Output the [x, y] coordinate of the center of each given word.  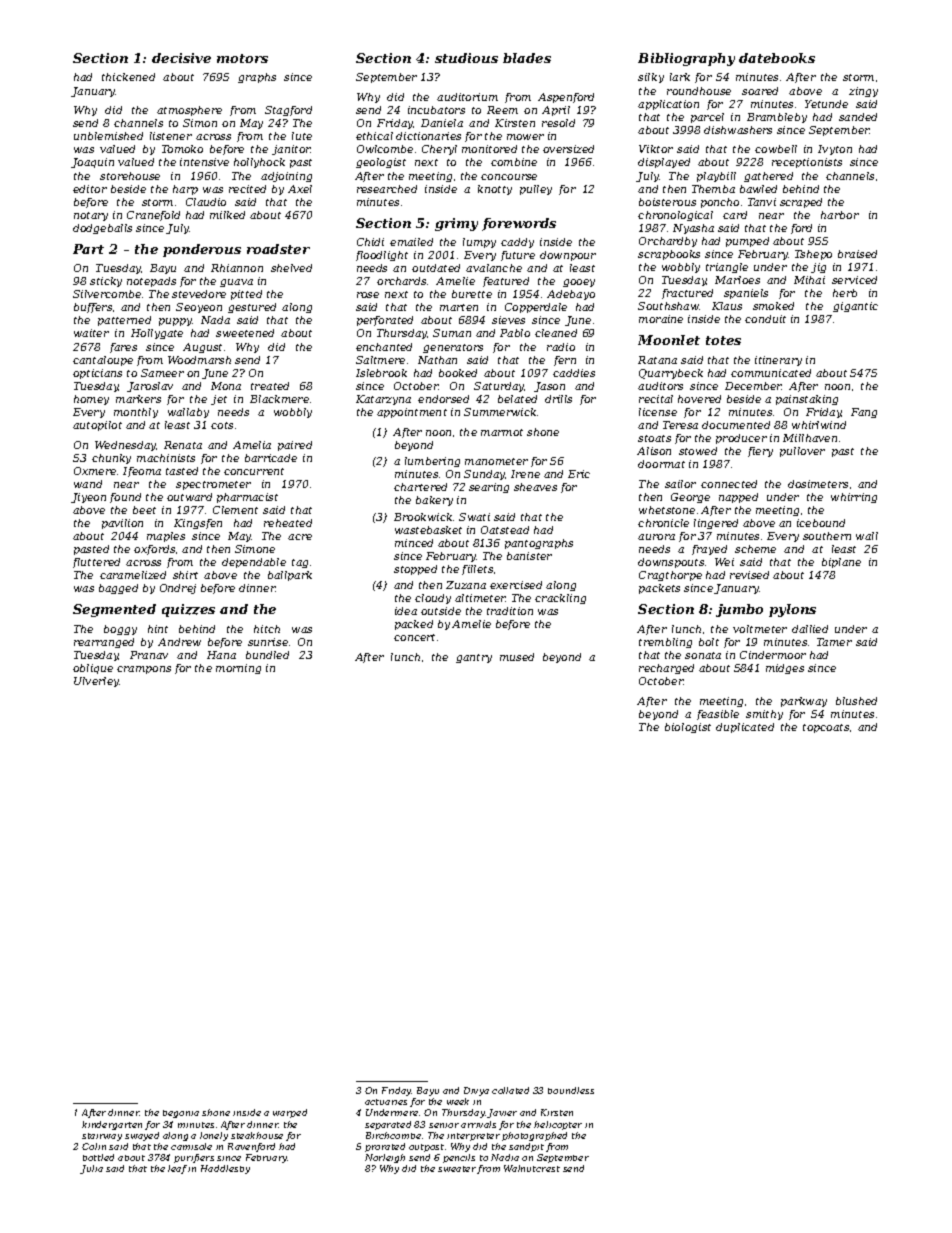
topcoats [826, 728]
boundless [571, 1090]
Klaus [727, 306]
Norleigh [385, 1158]
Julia [91, 1169]
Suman [452, 333]
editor [90, 189]
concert [414, 637]
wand [88, 484]
